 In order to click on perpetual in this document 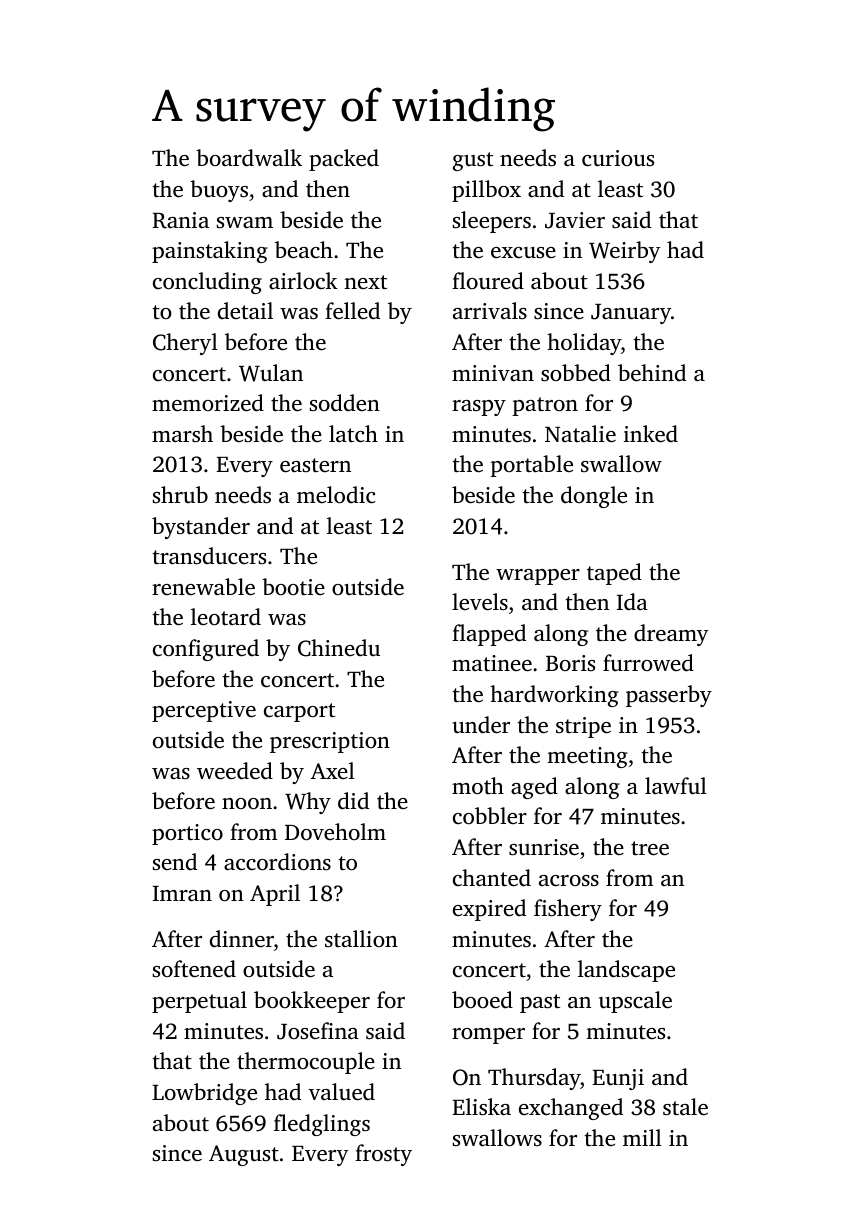, I will do `click(199, 1002)`.
